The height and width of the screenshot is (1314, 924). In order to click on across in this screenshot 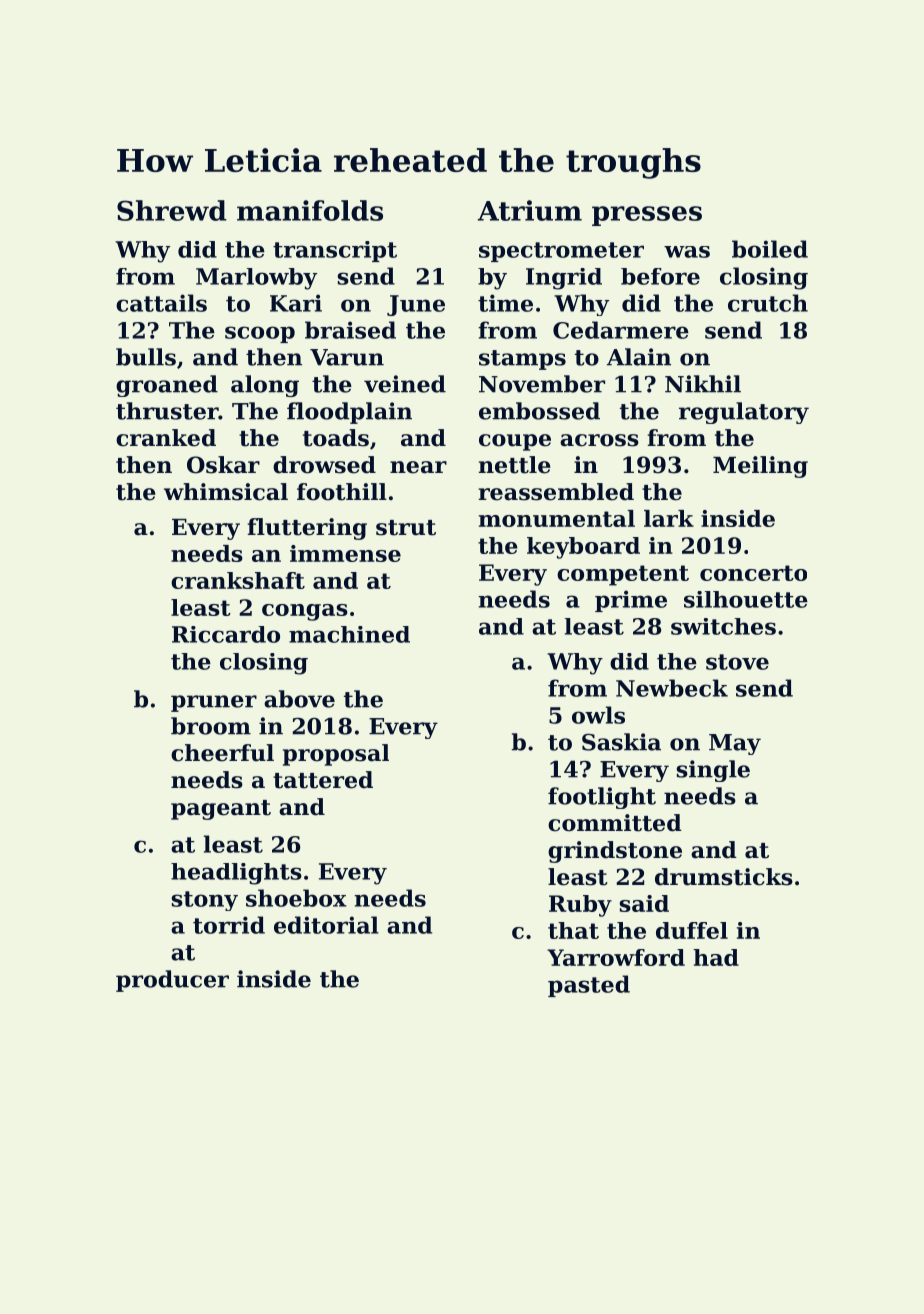, I will do `click(599, 440)`.
